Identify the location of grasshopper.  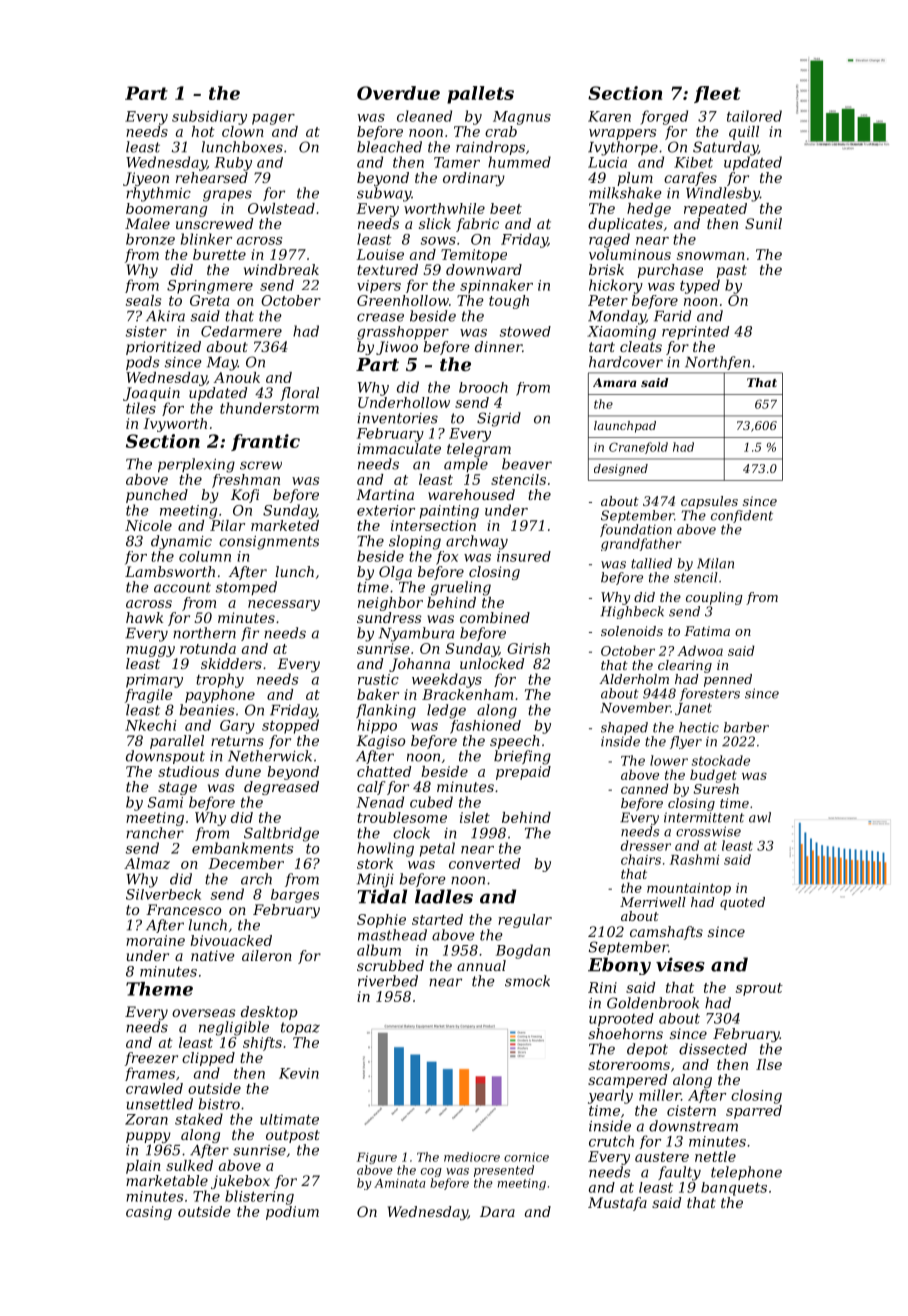
(403, 333).
